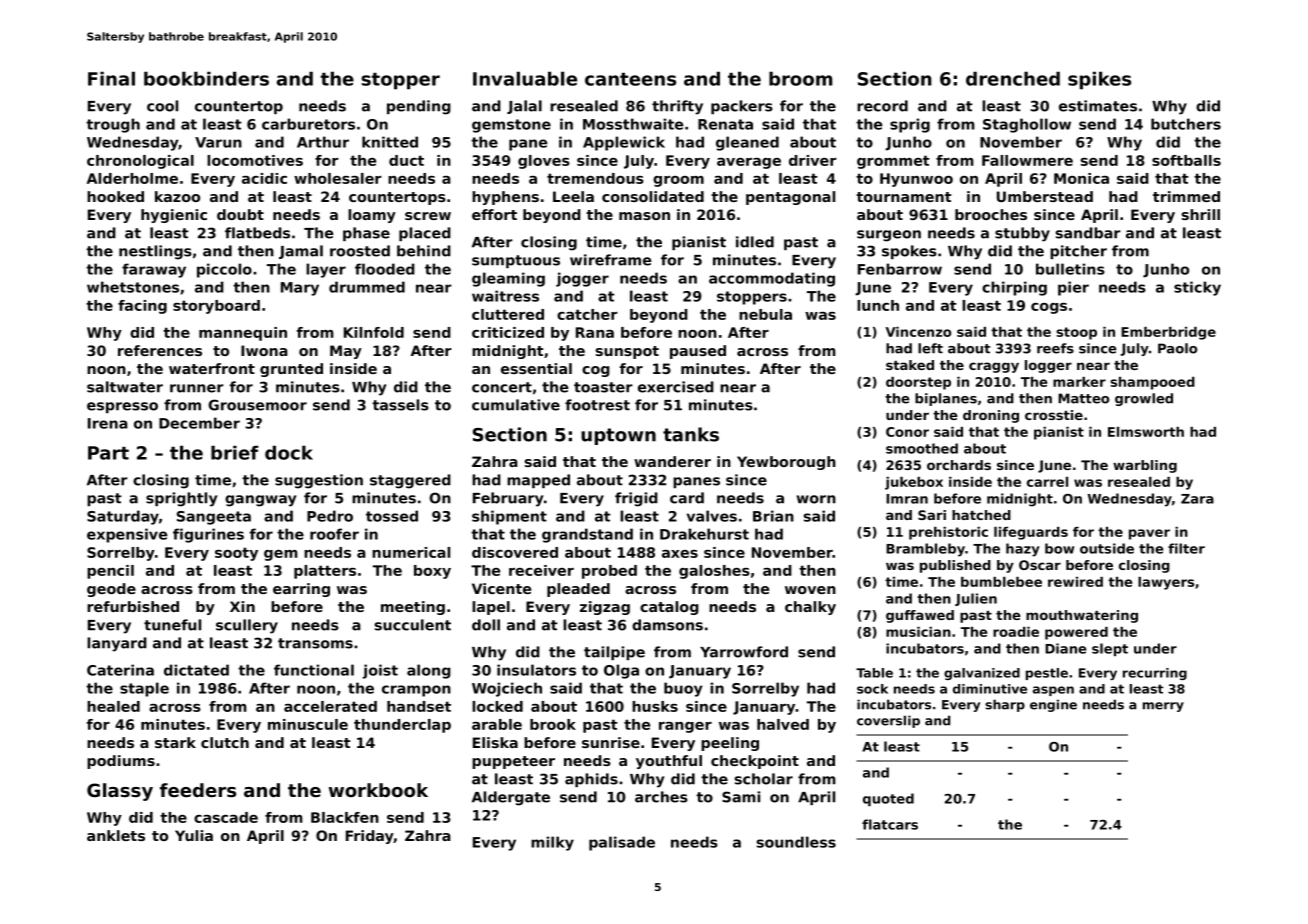 This document has width=1308, height=924. Describe the element at coordinates (772, 279) in the document. I see `accommodating` at that location.
